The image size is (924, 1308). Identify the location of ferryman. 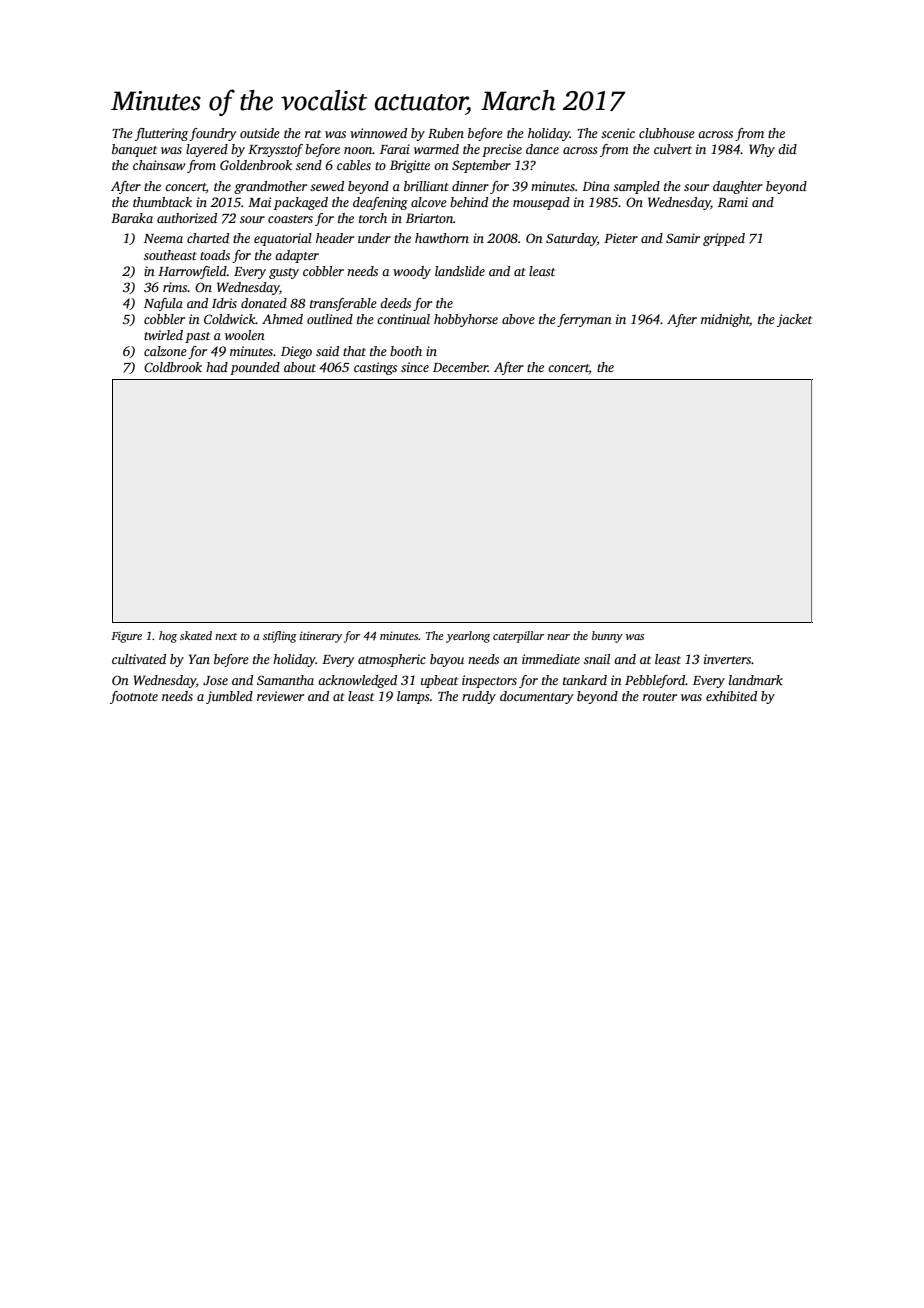
(584, 320).
